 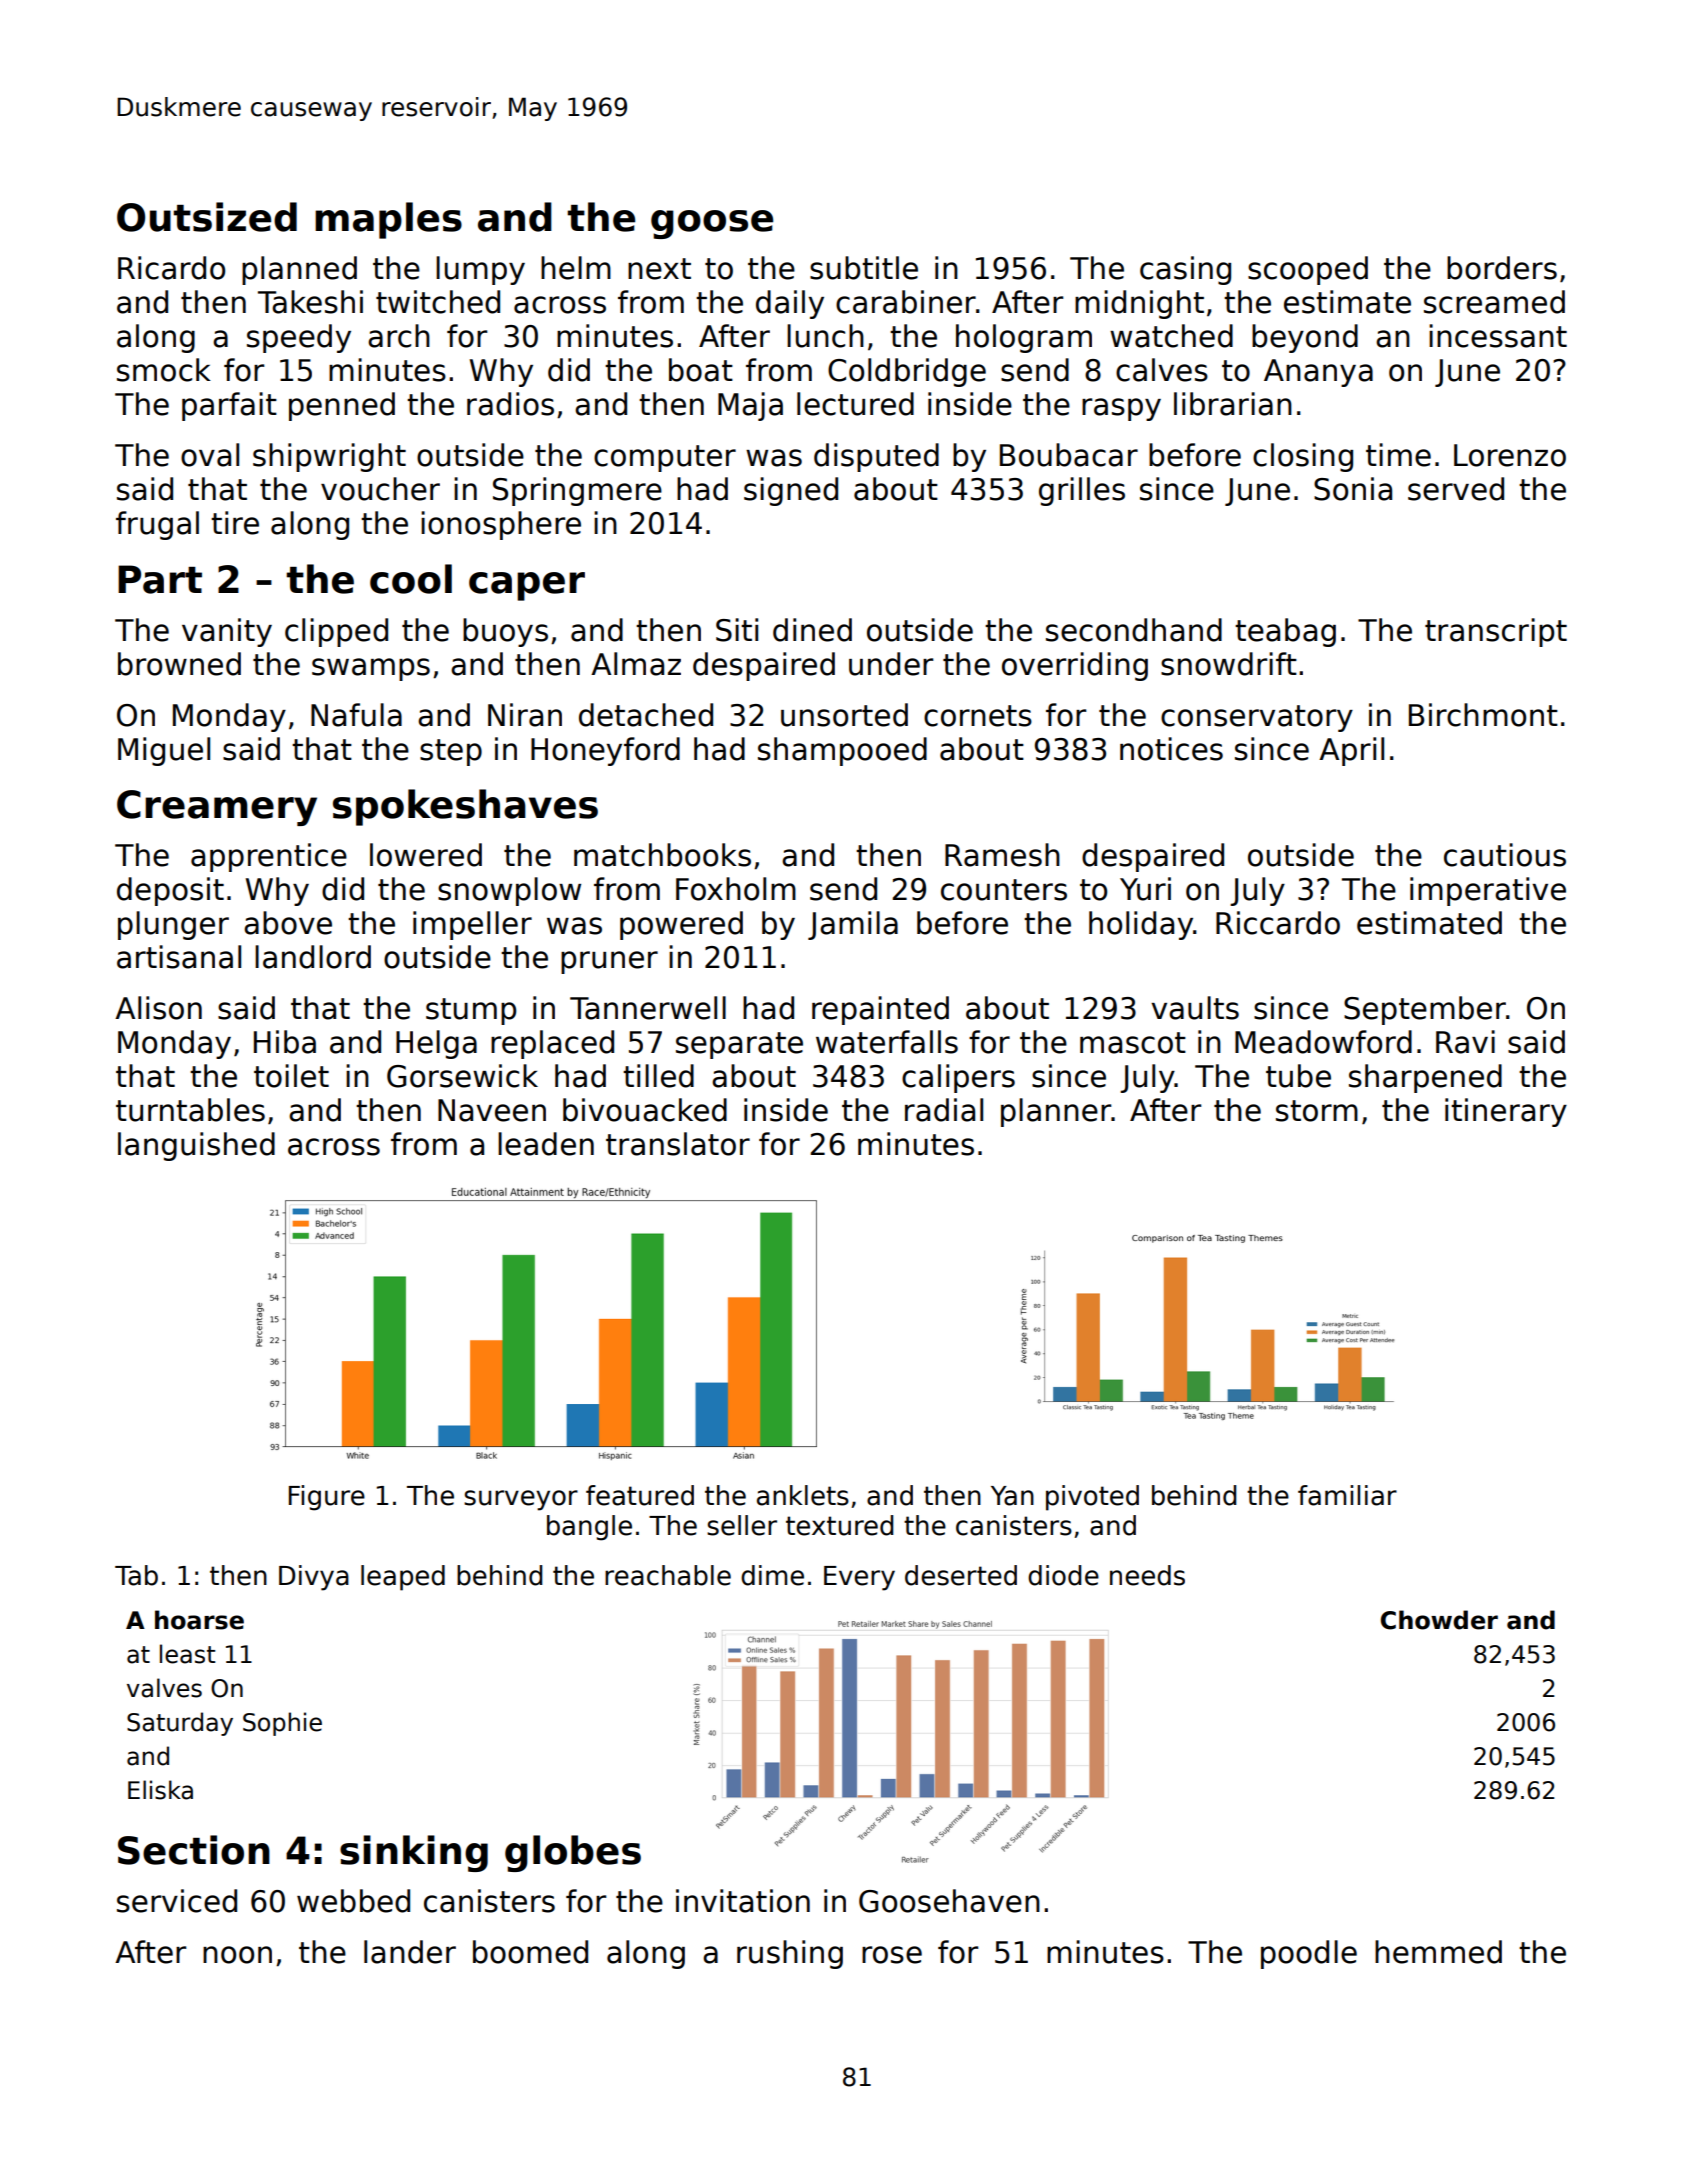 I want to click on Eliska, so click(x=160, y=1790).
